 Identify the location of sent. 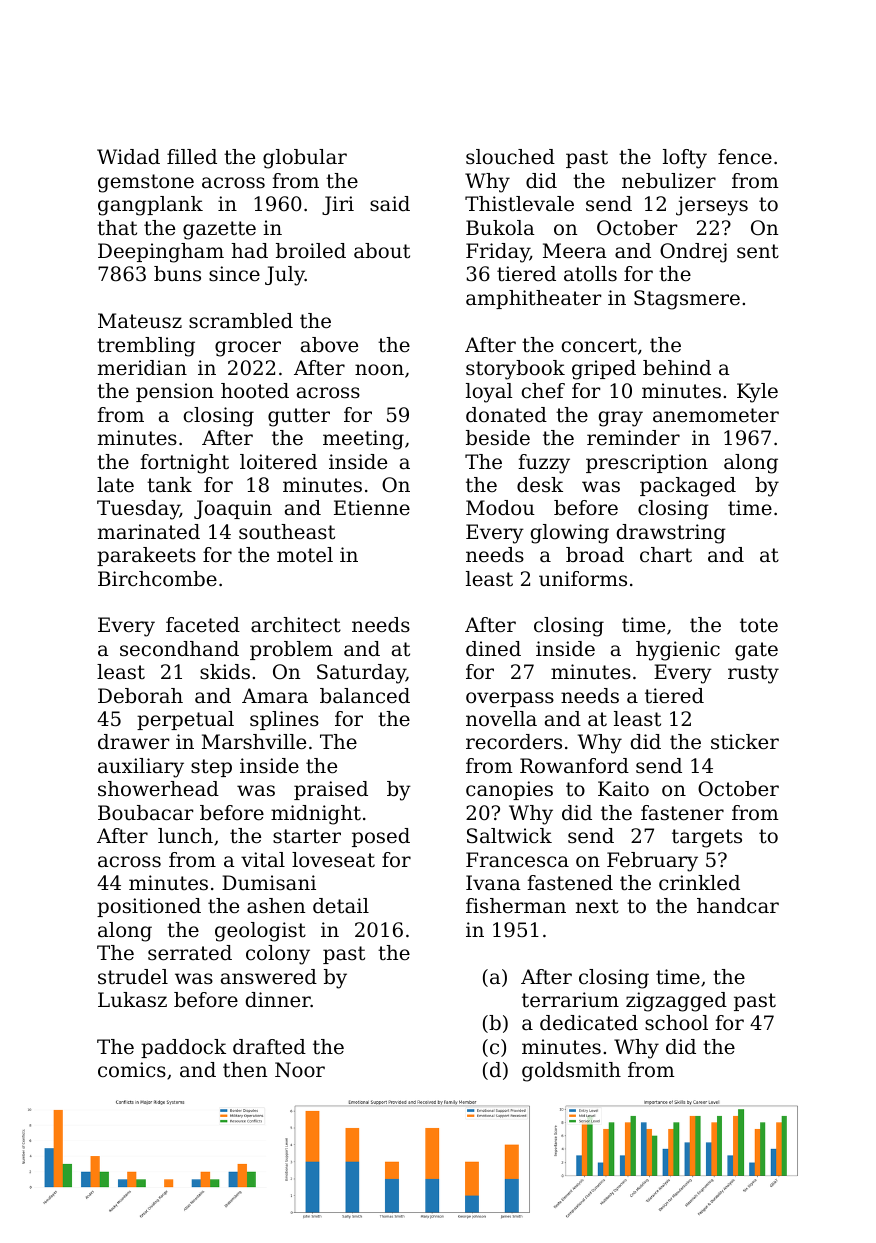
(758, 251).
